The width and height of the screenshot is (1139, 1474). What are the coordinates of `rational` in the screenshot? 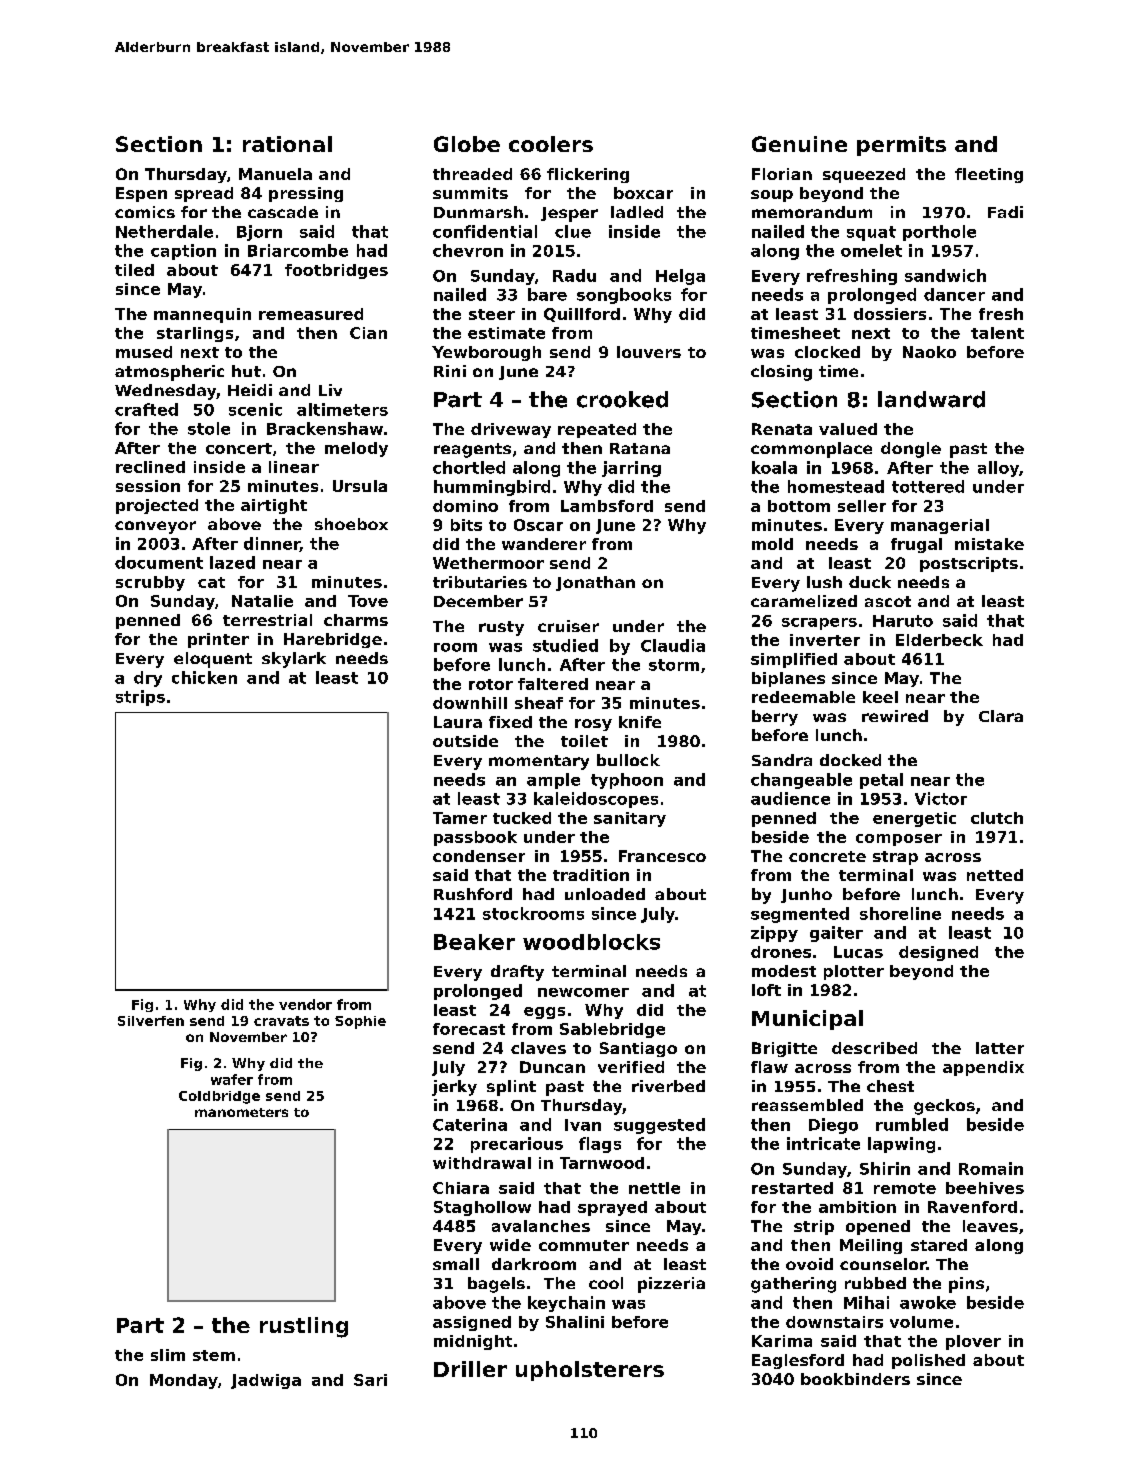 It's located at (287, 144).
